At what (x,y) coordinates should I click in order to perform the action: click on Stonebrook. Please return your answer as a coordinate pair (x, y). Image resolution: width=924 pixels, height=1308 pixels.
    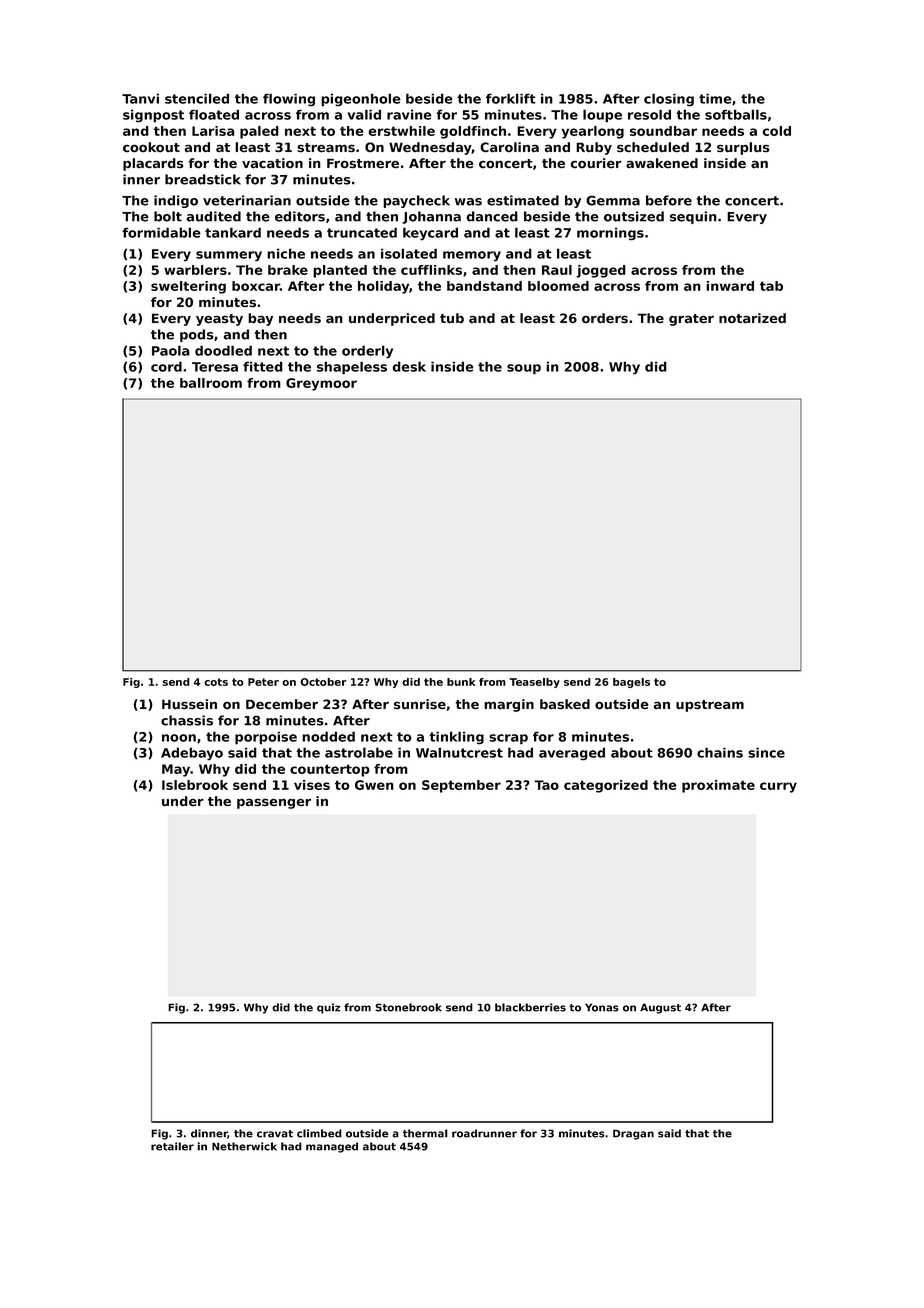
    Looking at the image, I should click on (408, 1007).
